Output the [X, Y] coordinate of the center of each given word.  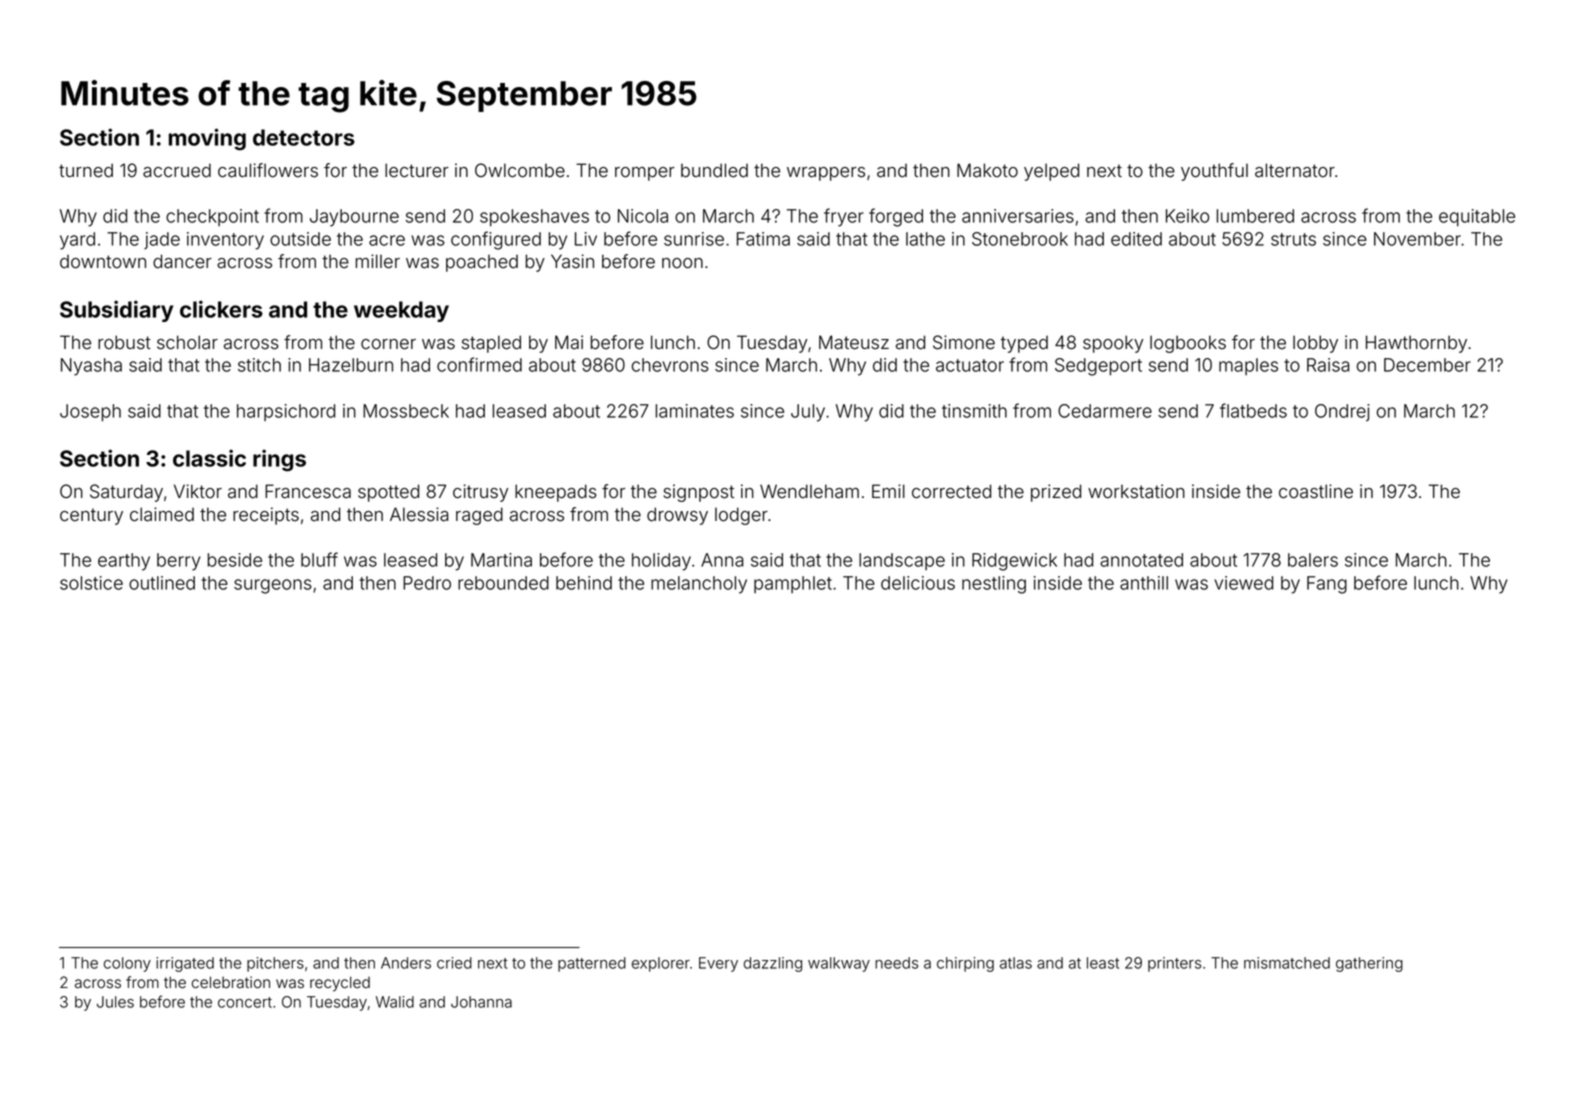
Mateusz [854, 342]
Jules [115, 1002]
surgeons [273, 586]
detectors [304, 137]
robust [124, 342]
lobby [1315, 344]
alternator [1295, 170]
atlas [1016, 963]
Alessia [419, 514]
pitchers [275, 964]
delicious [918, 583]
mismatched [1287, 963]
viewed [1243, 583]
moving [207, 139]
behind [584, 583]
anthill [1144, 583]
